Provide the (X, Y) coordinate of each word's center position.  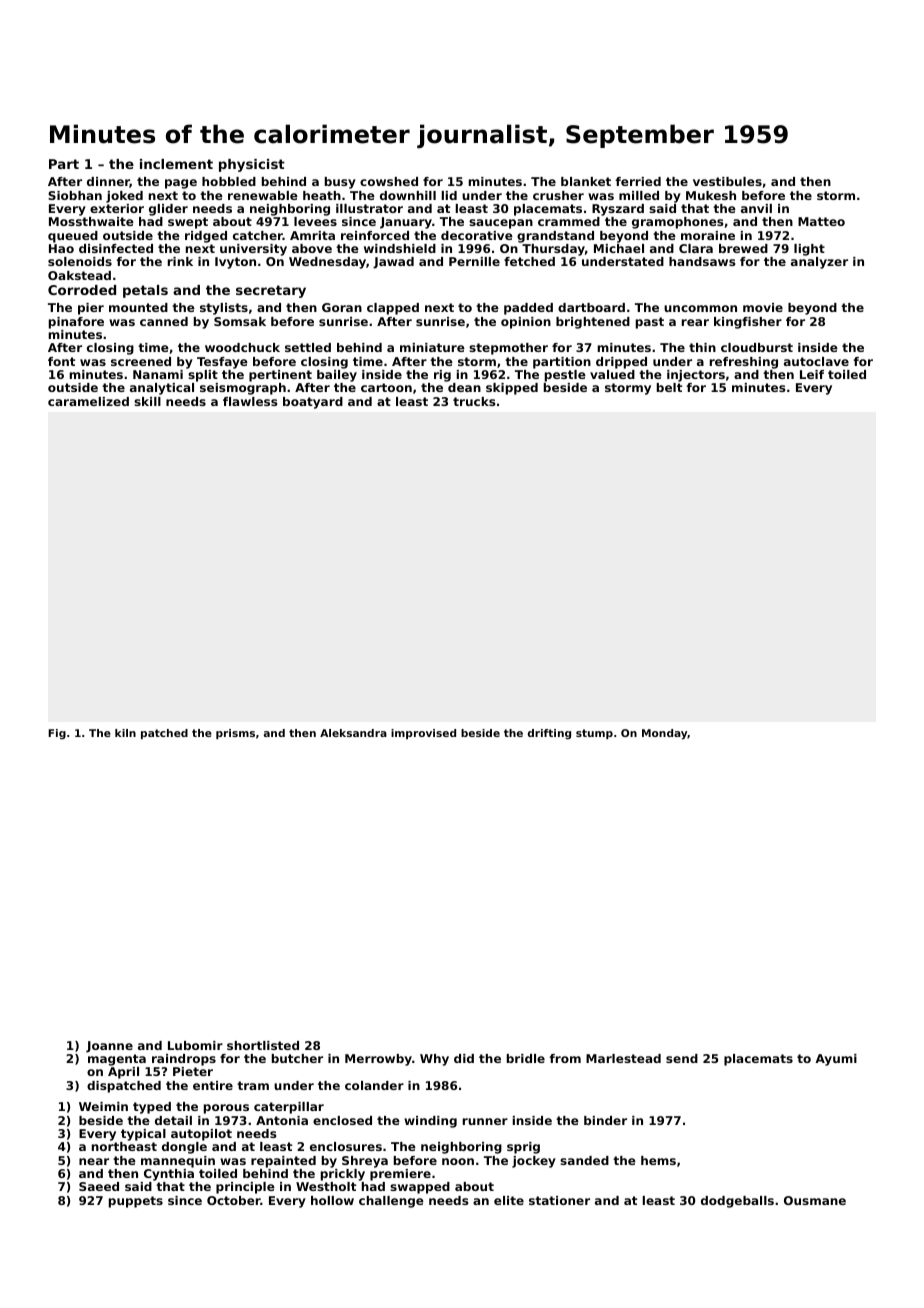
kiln (125, 733)
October (234, 1200)
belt (669, 387)
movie (763, 307)
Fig (57, 734)
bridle (526, 1058)
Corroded (82, 290)
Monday (665, 734)
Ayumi (836, 1060)
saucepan (501, 224)
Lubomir (195, 1045)
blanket (586, 181)
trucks (474, 401)
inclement (176, 164)
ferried (638, 181)
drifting (549, 734)
